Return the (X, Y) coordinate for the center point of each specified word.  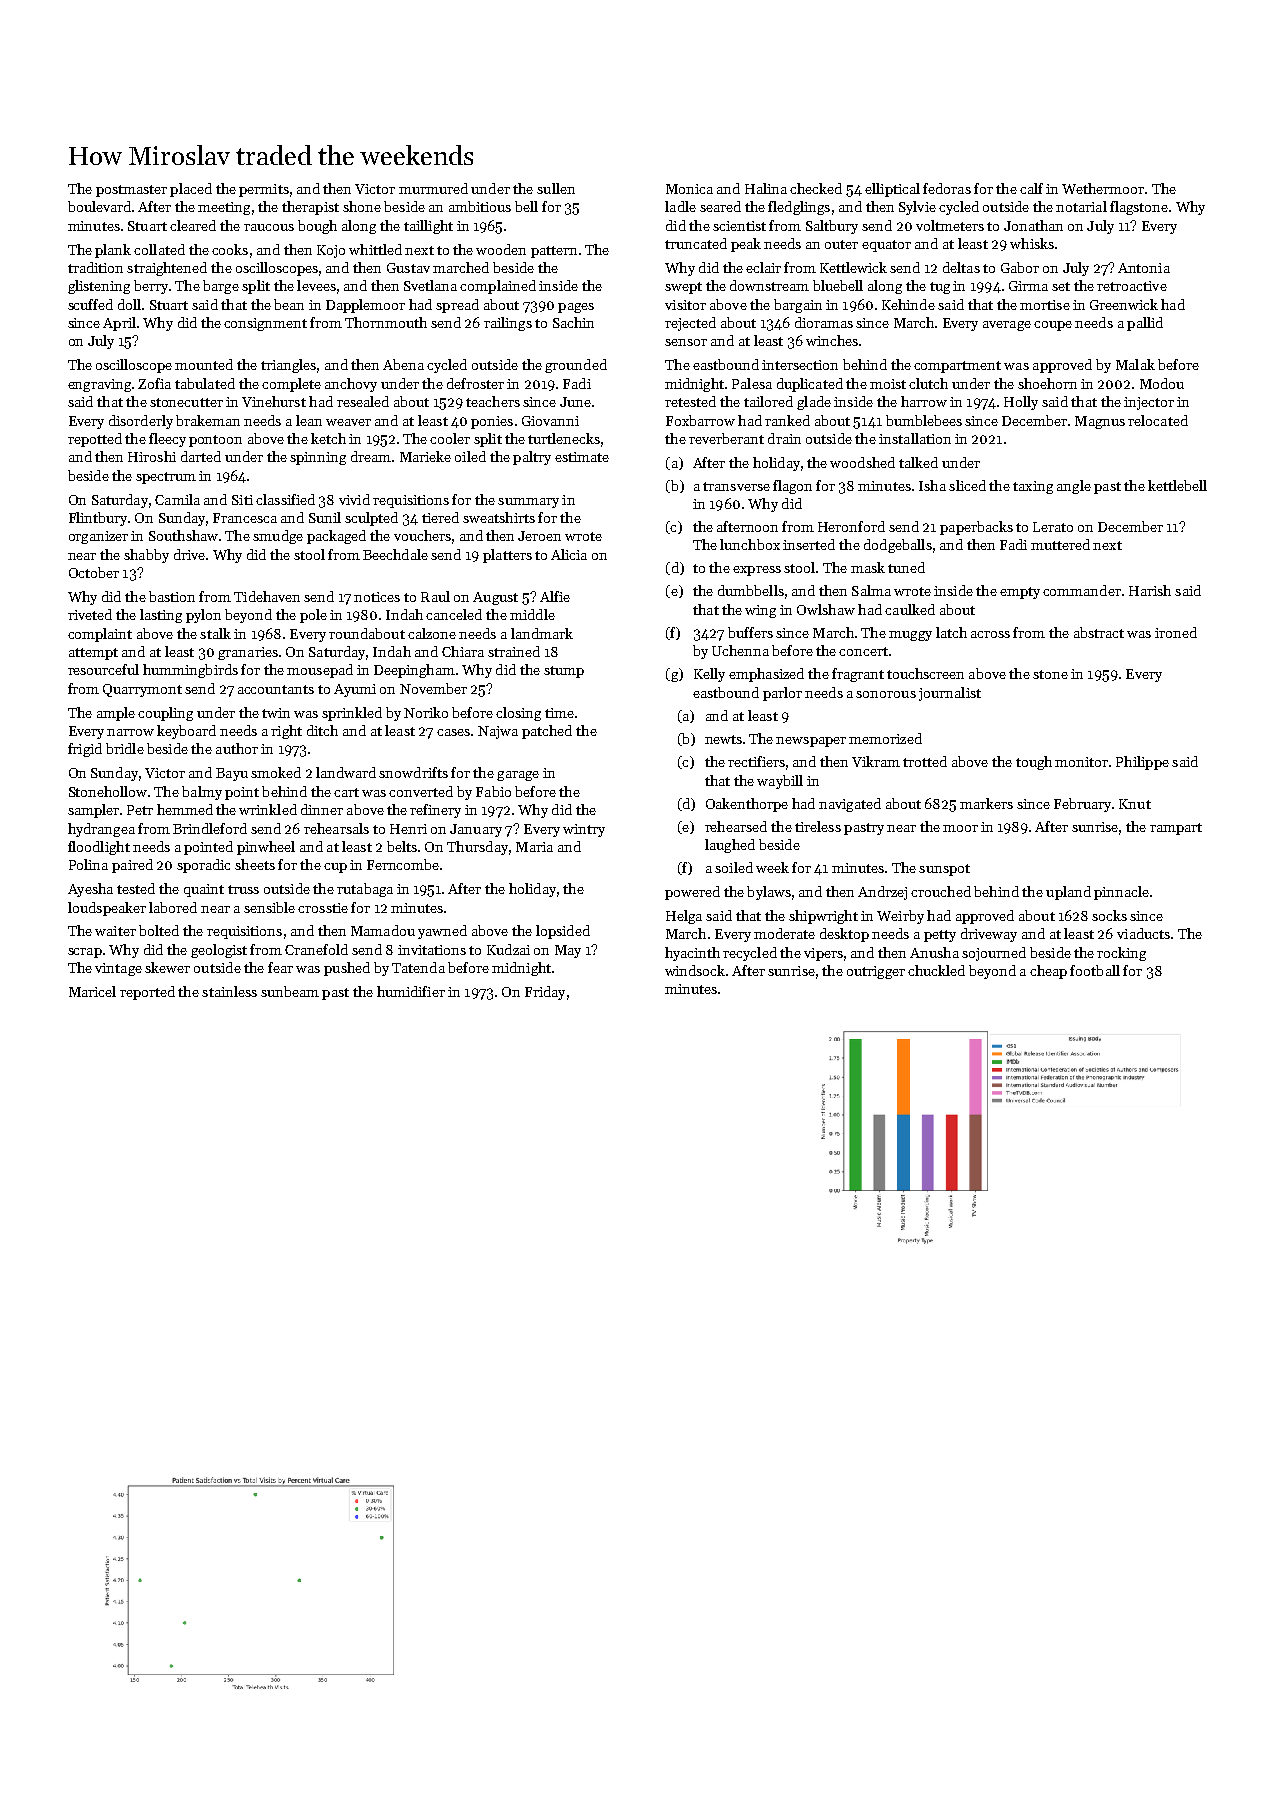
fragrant (858, 675)
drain (784, 438)
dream (371, 456)
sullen (556, 188)
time (559, 713)
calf (1031, 188)
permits (264, 190)
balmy (202, 793)
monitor (1081, 762)
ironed (1176, 632)
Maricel (92, 991)
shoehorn (1047, 383)
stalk (215, 633)
